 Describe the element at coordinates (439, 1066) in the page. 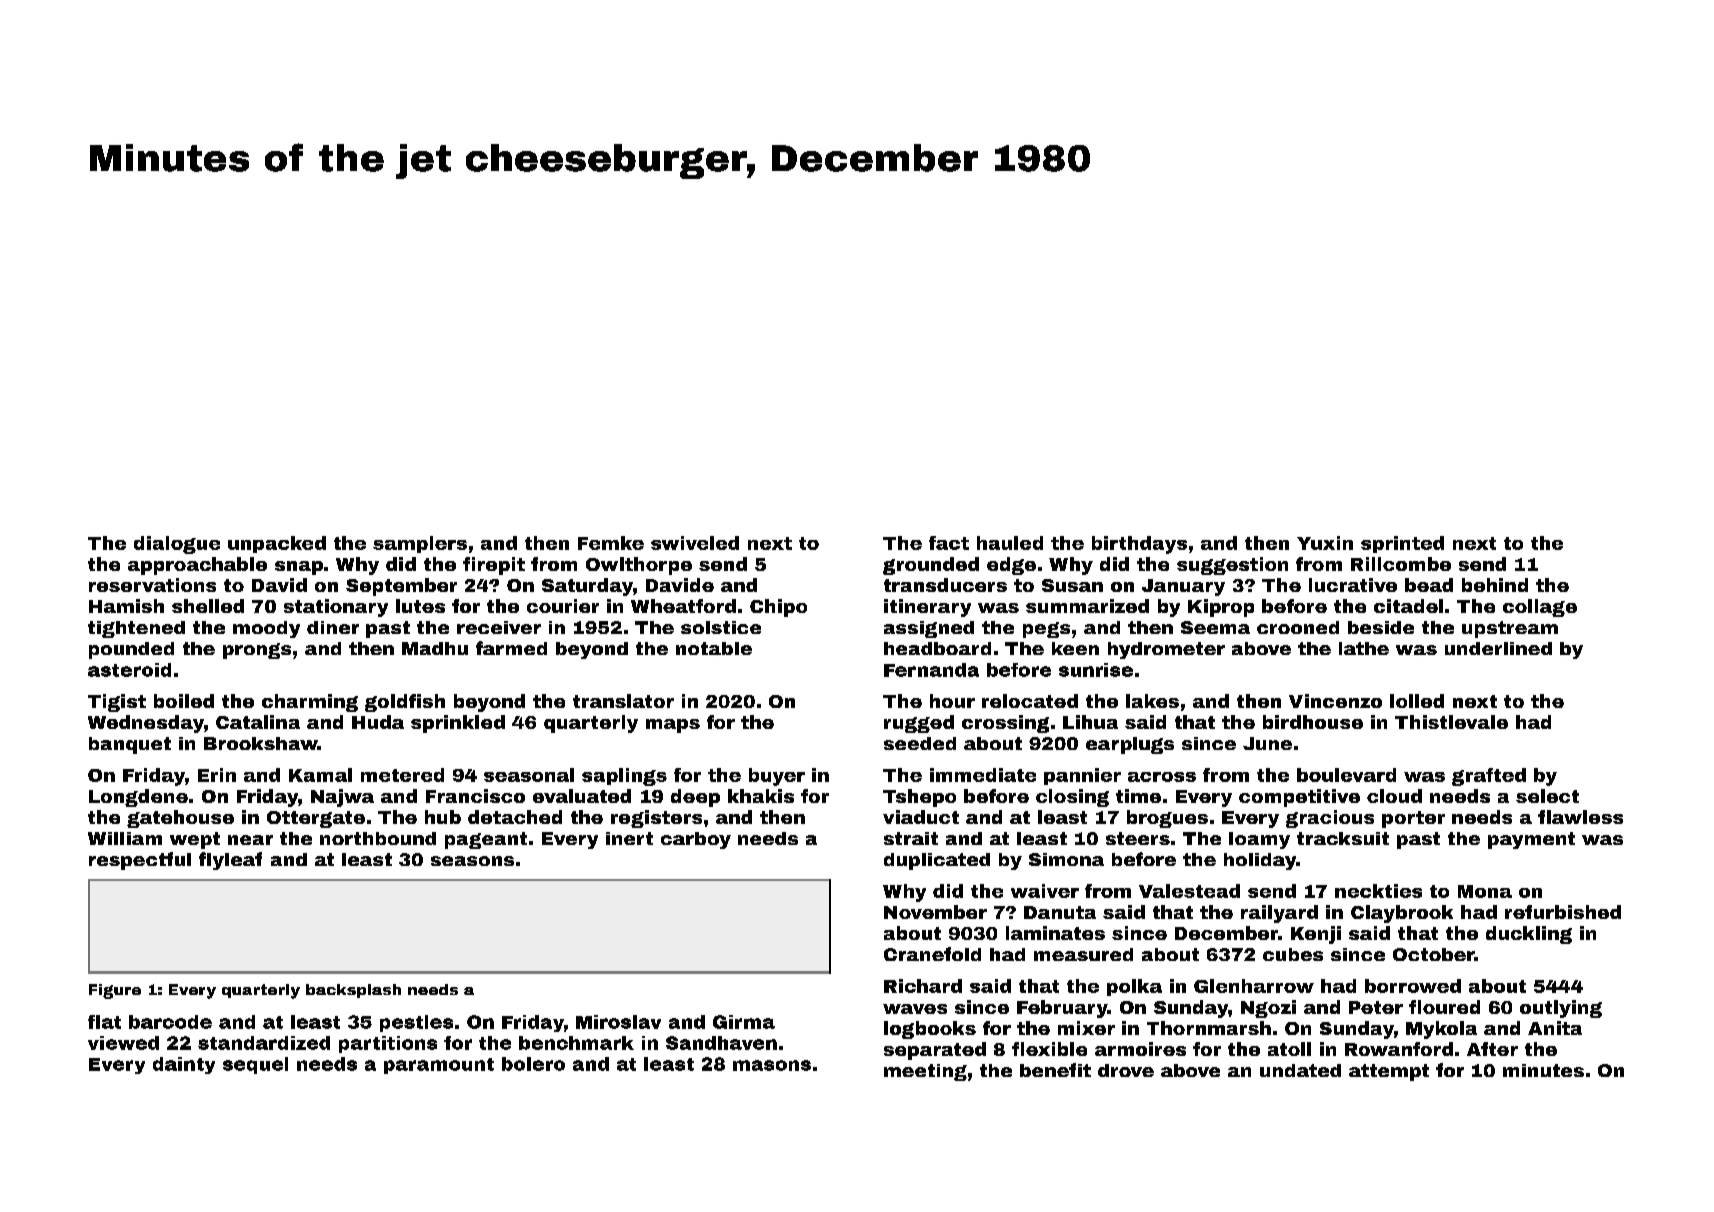

I see `paramount` at that location.
